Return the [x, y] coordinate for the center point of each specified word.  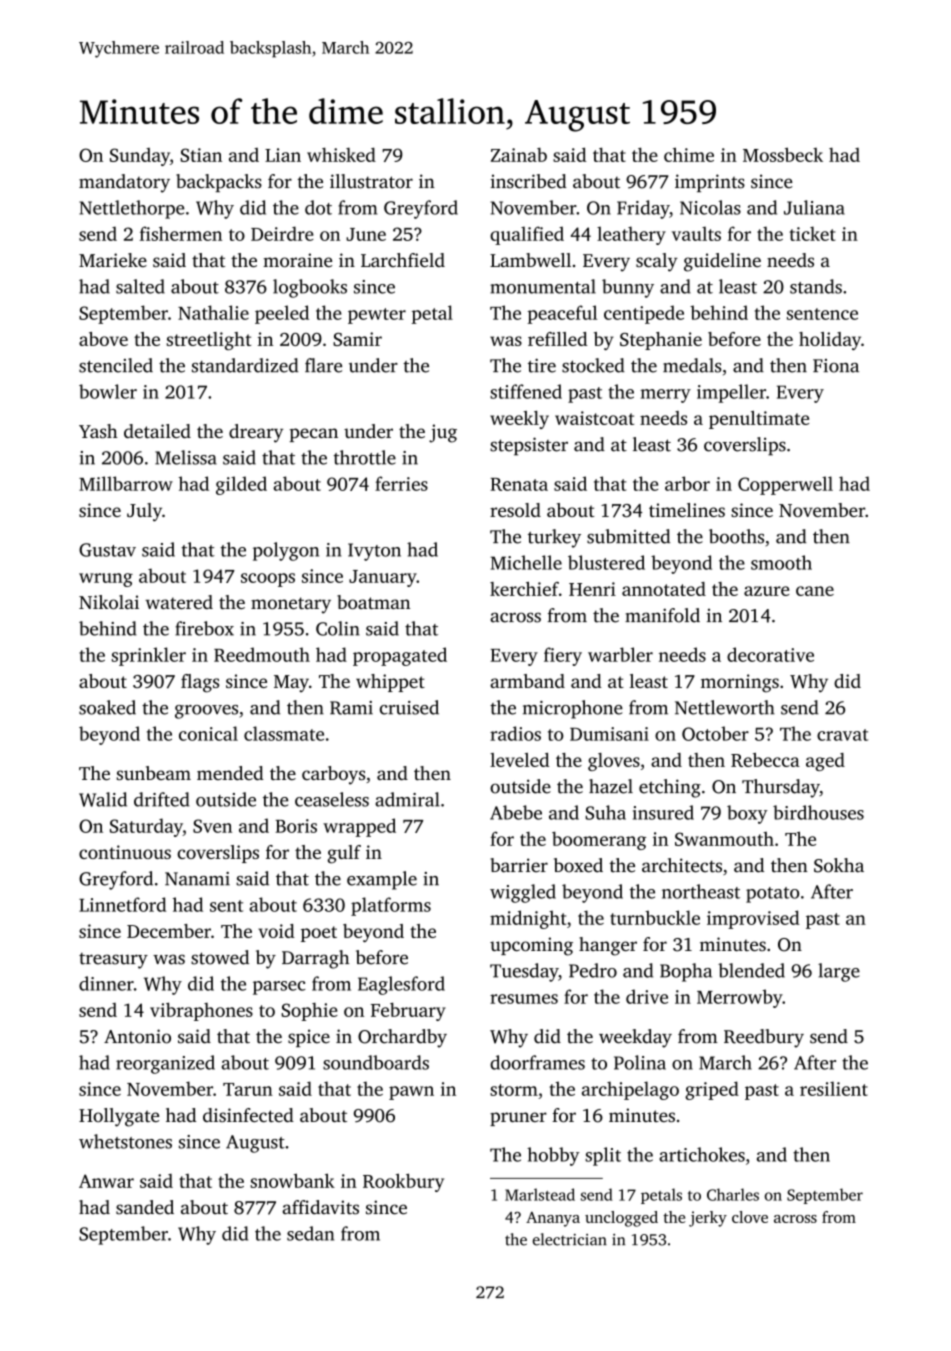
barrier [519, 865]
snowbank [292, 1180]
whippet [390, 683]
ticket [813, 233]
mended [230, 773]
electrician [570, 1239]
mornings [740, 683]
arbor [687, 483]
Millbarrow [126, 483]
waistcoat [594, 418]
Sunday [140, 157]
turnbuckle [655, 917]
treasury [113, 961]
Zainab [519, 155]
